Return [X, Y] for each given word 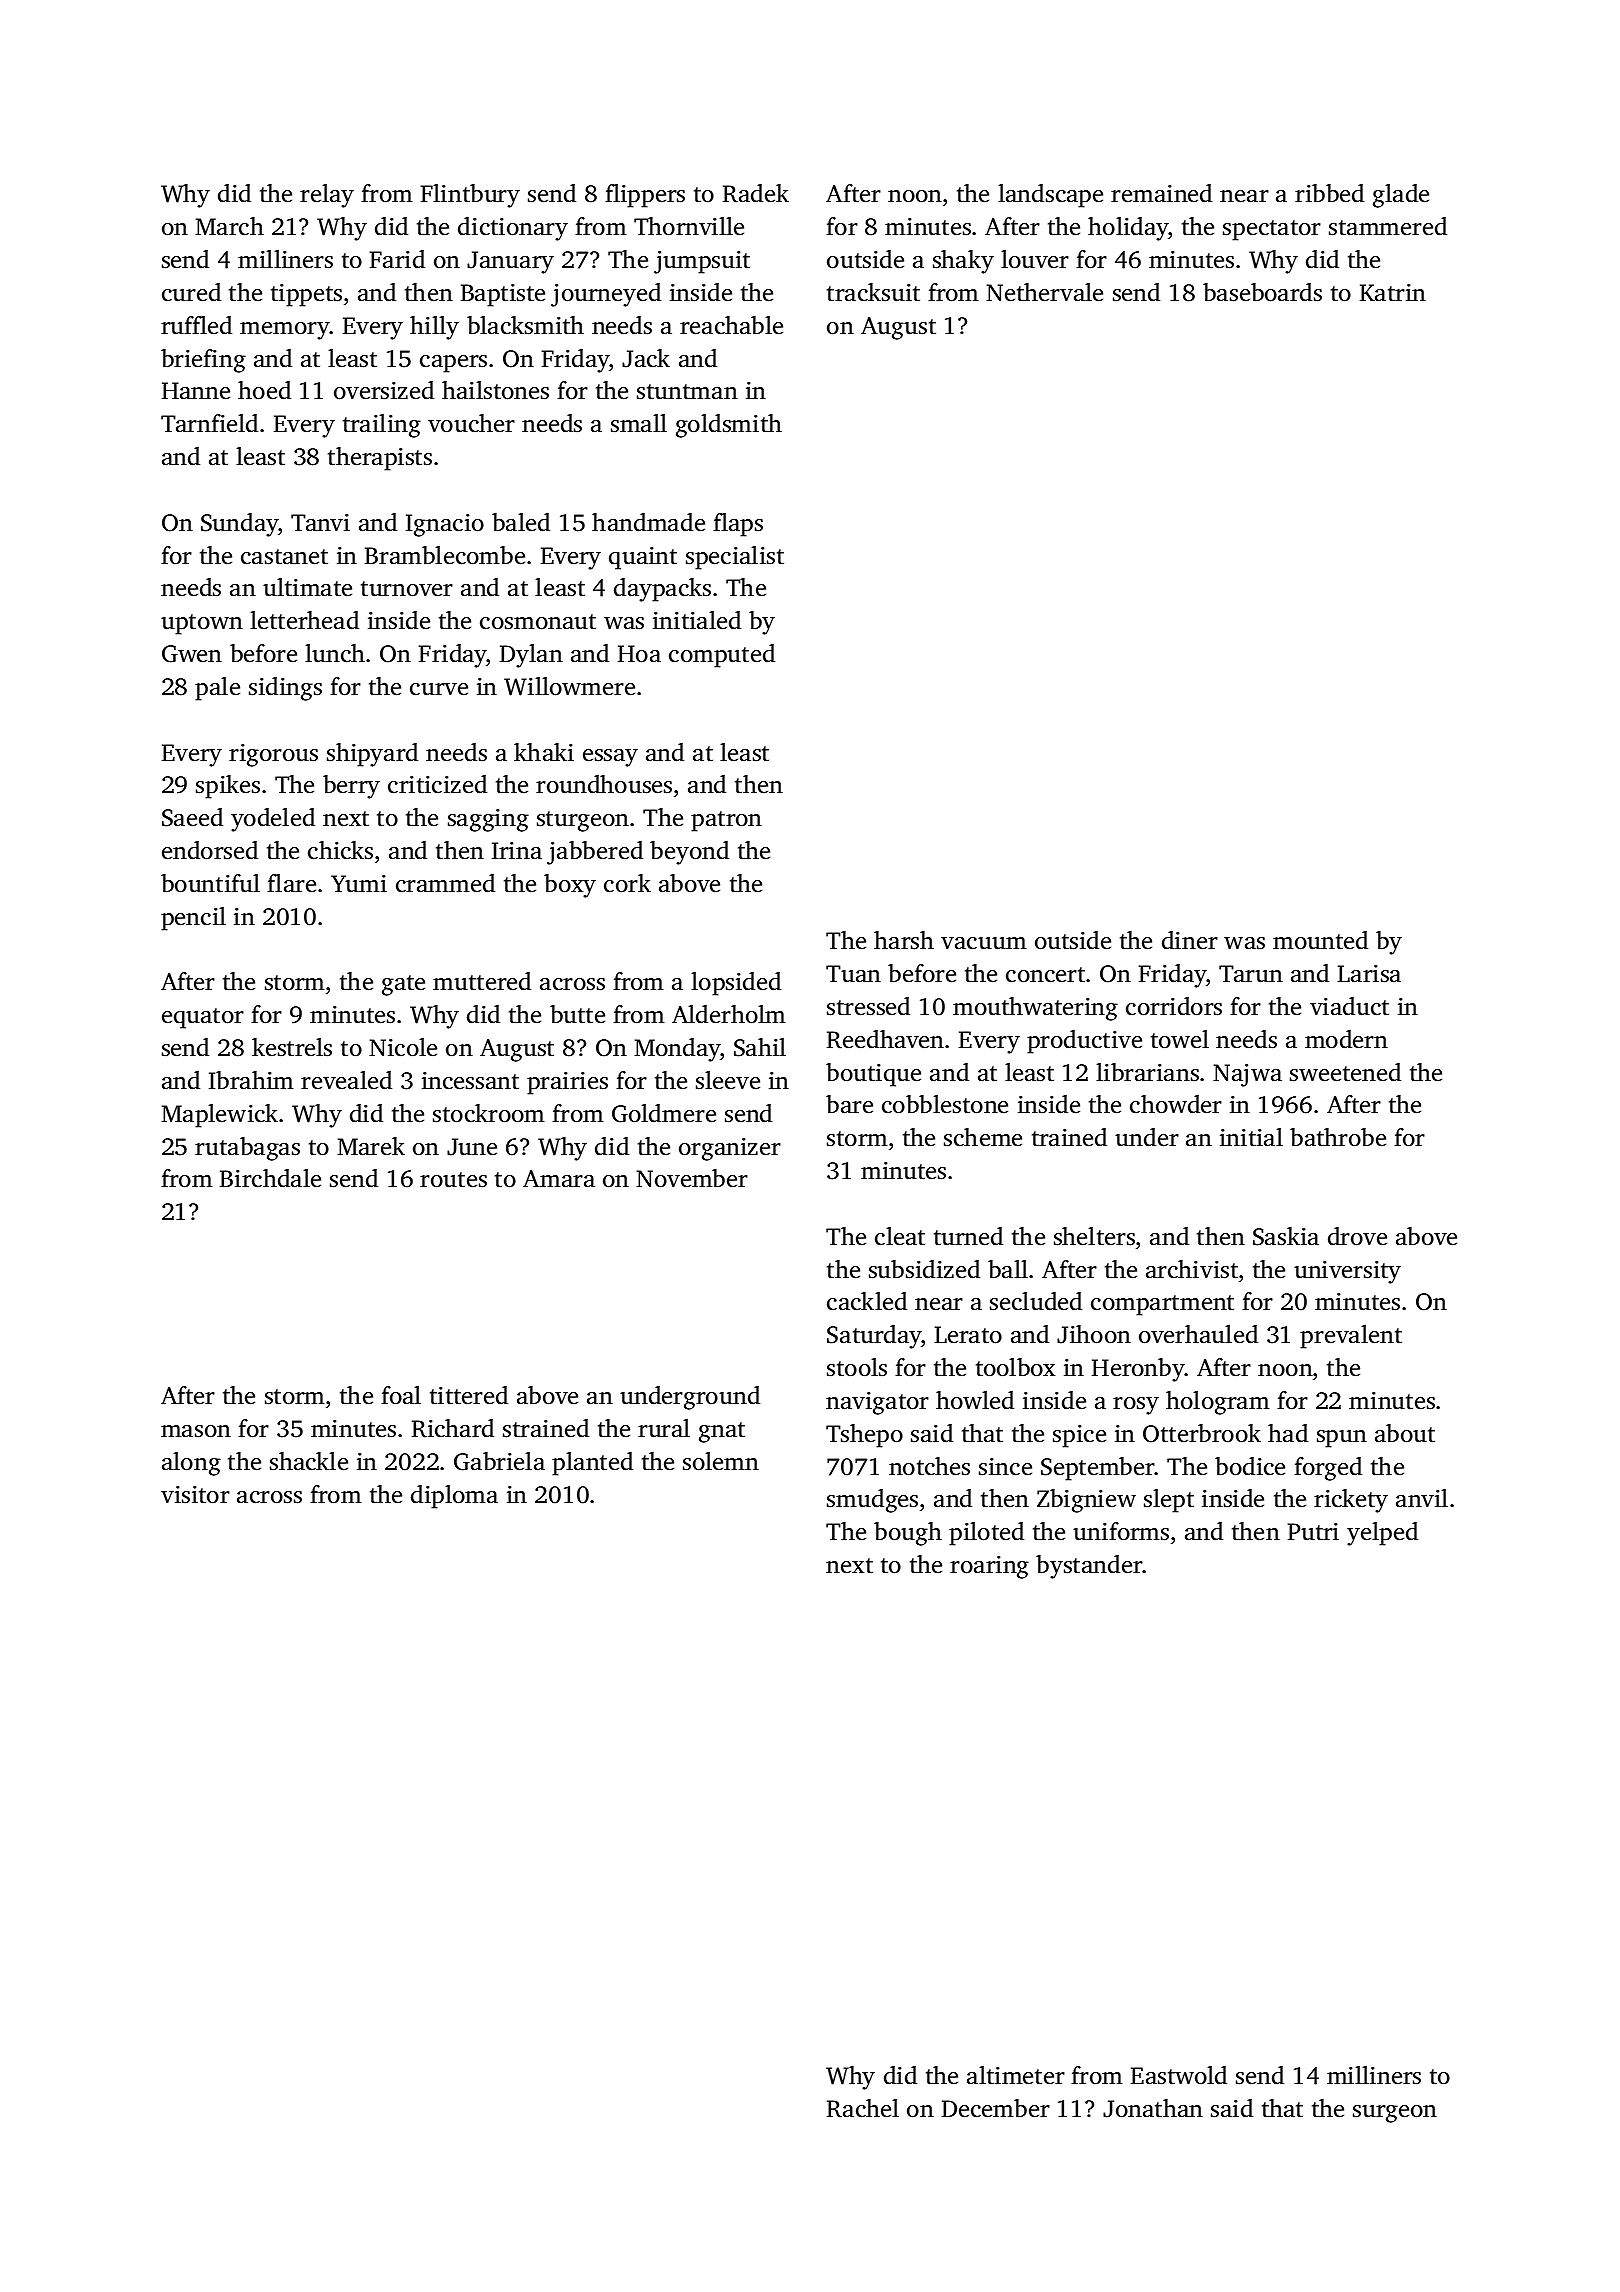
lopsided [736, 984]
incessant [470, 1080]
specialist [735, 558]
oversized [384, 390]
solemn [721, 1461]
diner [1190, 940]
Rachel [863, 2108]
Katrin [1393, 292]
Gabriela [499, 1461]
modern [1346, 1039]
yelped [1382, 1534]
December [996, 2108]
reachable [731, 325]
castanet [284, 557]
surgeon [1395, 2114]
